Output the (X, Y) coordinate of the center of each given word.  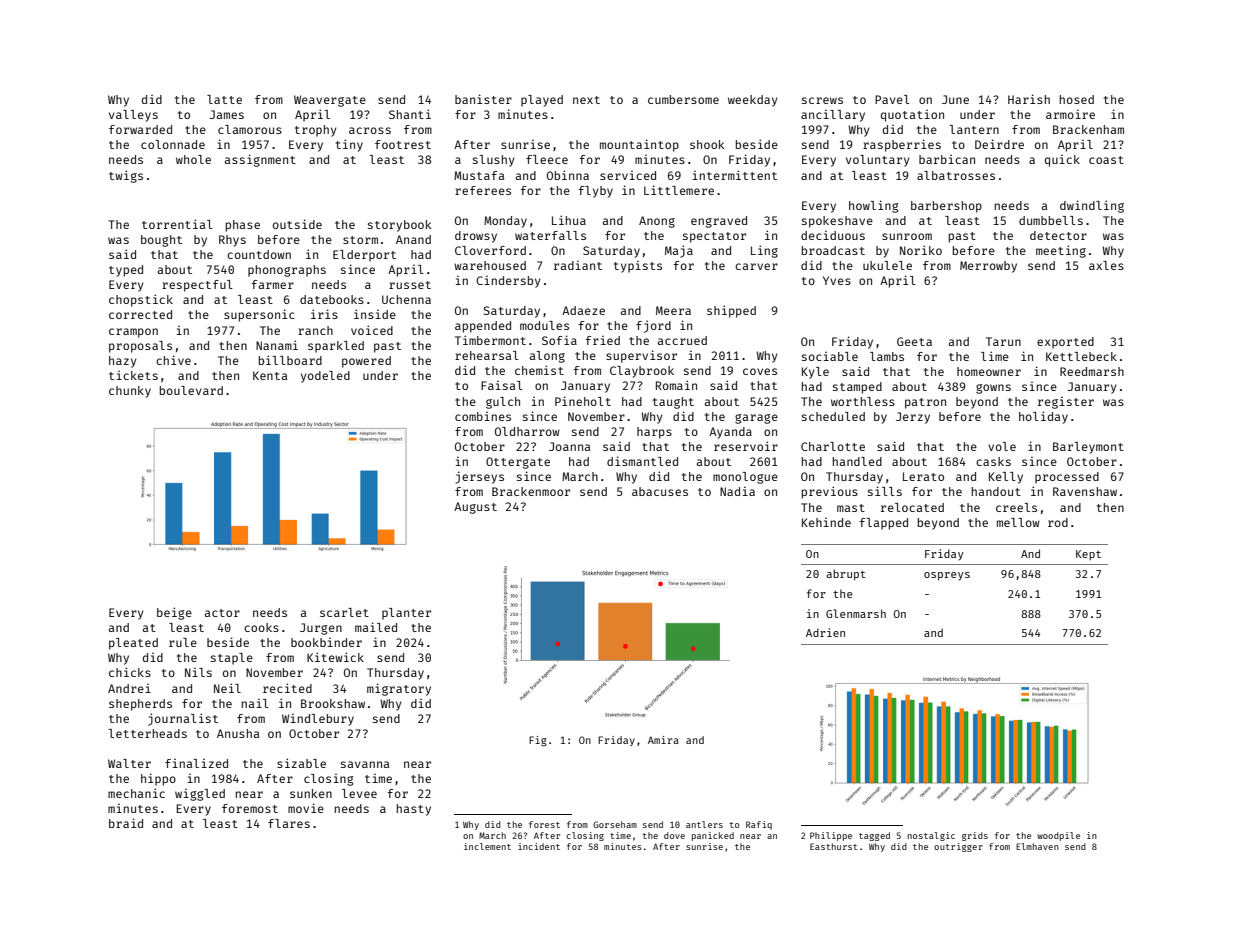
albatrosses (956, 175)
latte (224, 99)
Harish (1029, 99)
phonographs (287, 271)
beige (174, 613)
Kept (1088, 555)
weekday (753, 101)
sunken (311, 793)
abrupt (846, 575)
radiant (578, 265)
